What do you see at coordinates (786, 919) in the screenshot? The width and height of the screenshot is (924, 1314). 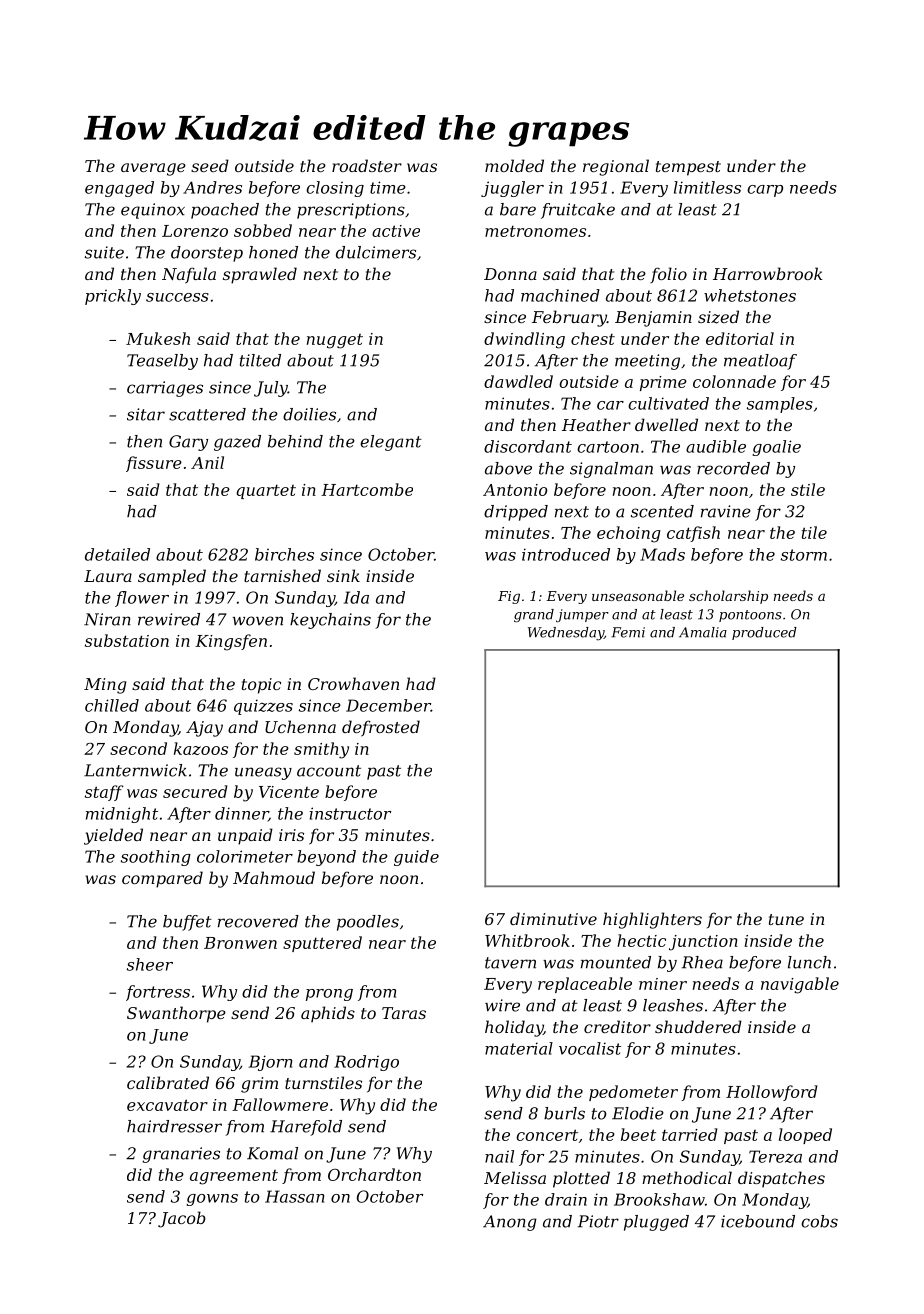 I see `tune` at bounding box center [786, 919].
